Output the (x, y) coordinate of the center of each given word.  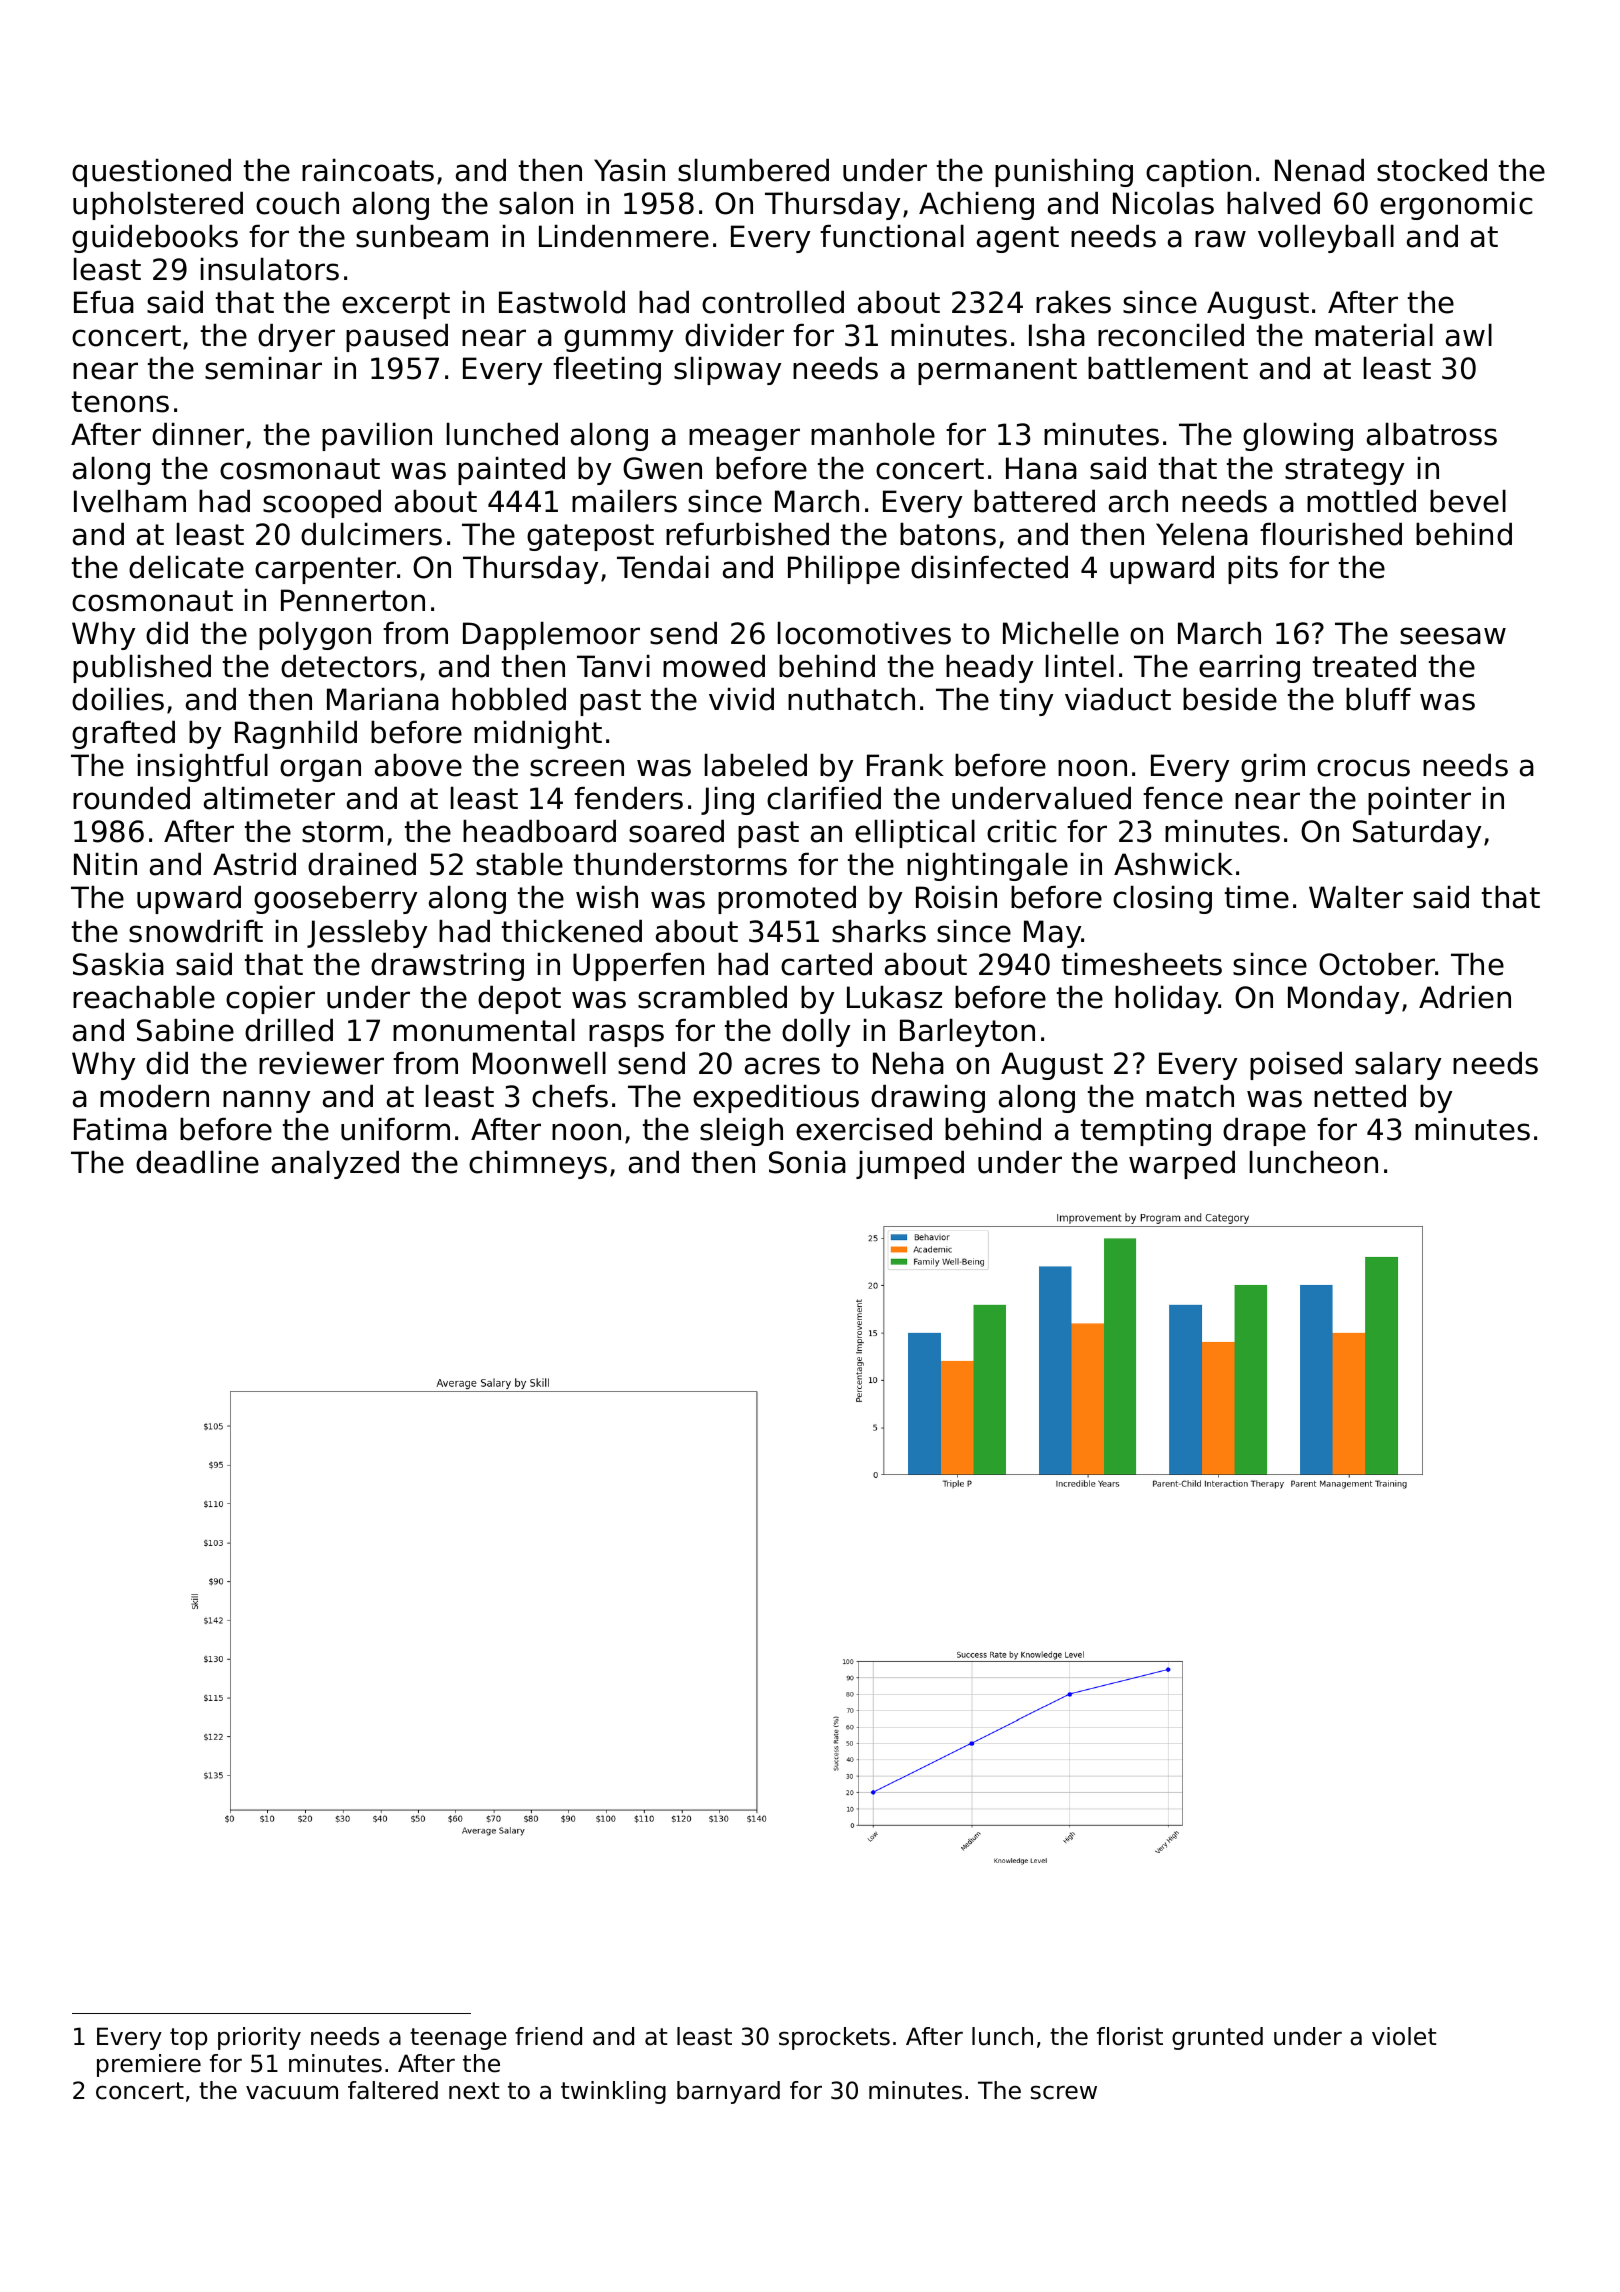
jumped (910, 1165)
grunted (1217, 2038)
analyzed (335, 1165)
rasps (626, 1035)
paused (397, 338)
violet (1404, 2036)
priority (259, 2038)
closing (1162, 900)
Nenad (1319, 170)
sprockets (834, 2038)
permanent (997, 371)
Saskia (118, 964)
